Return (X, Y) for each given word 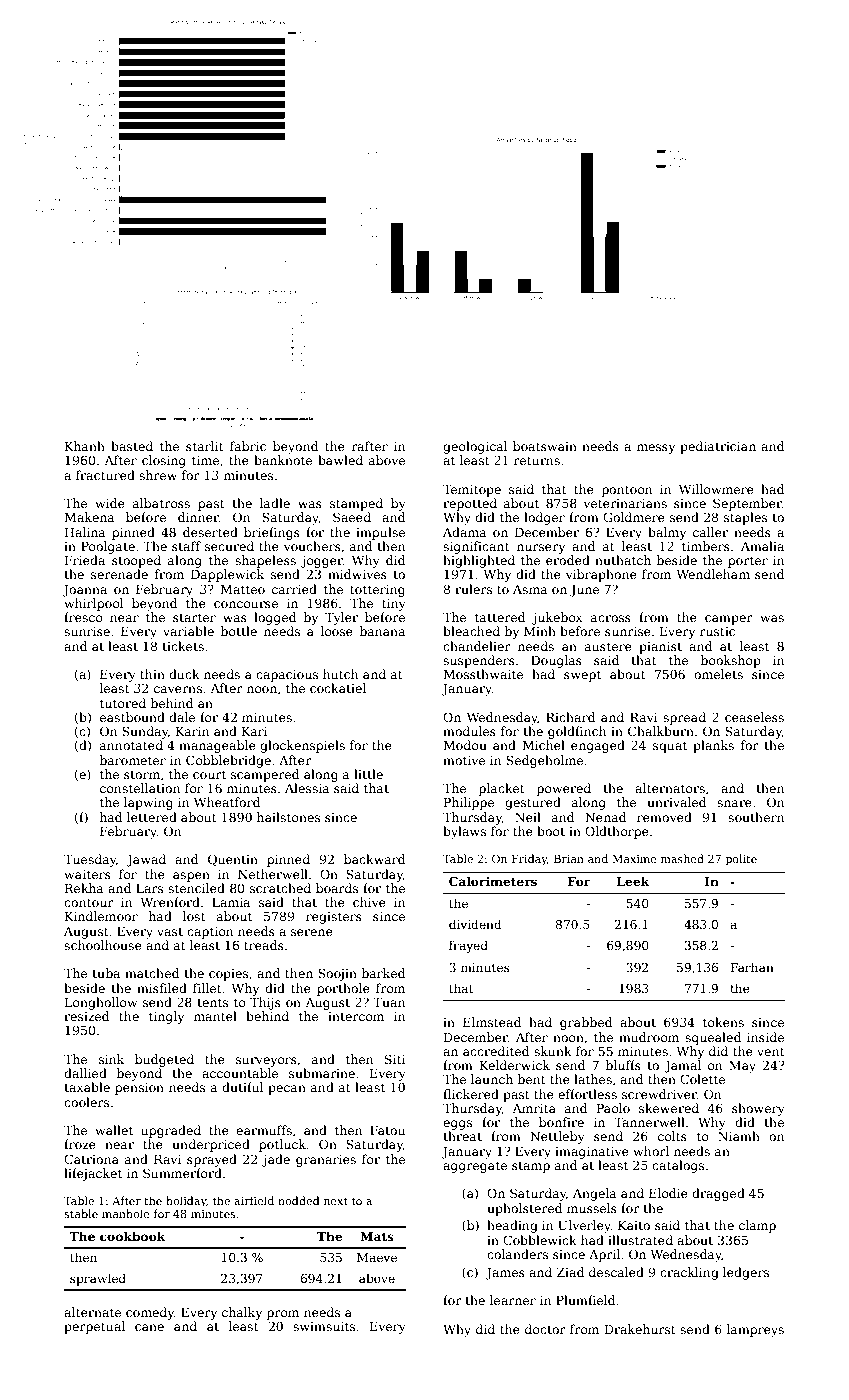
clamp (757, 1226)
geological (475, 447)
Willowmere (716, 489)
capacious (287, 676)
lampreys (755, 1330)
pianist (660, 648)
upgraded (171, 1131)
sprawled (98, 1279)
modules (469, 731)
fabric (248, 446)
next (336, 1201)
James (505, 1274)
